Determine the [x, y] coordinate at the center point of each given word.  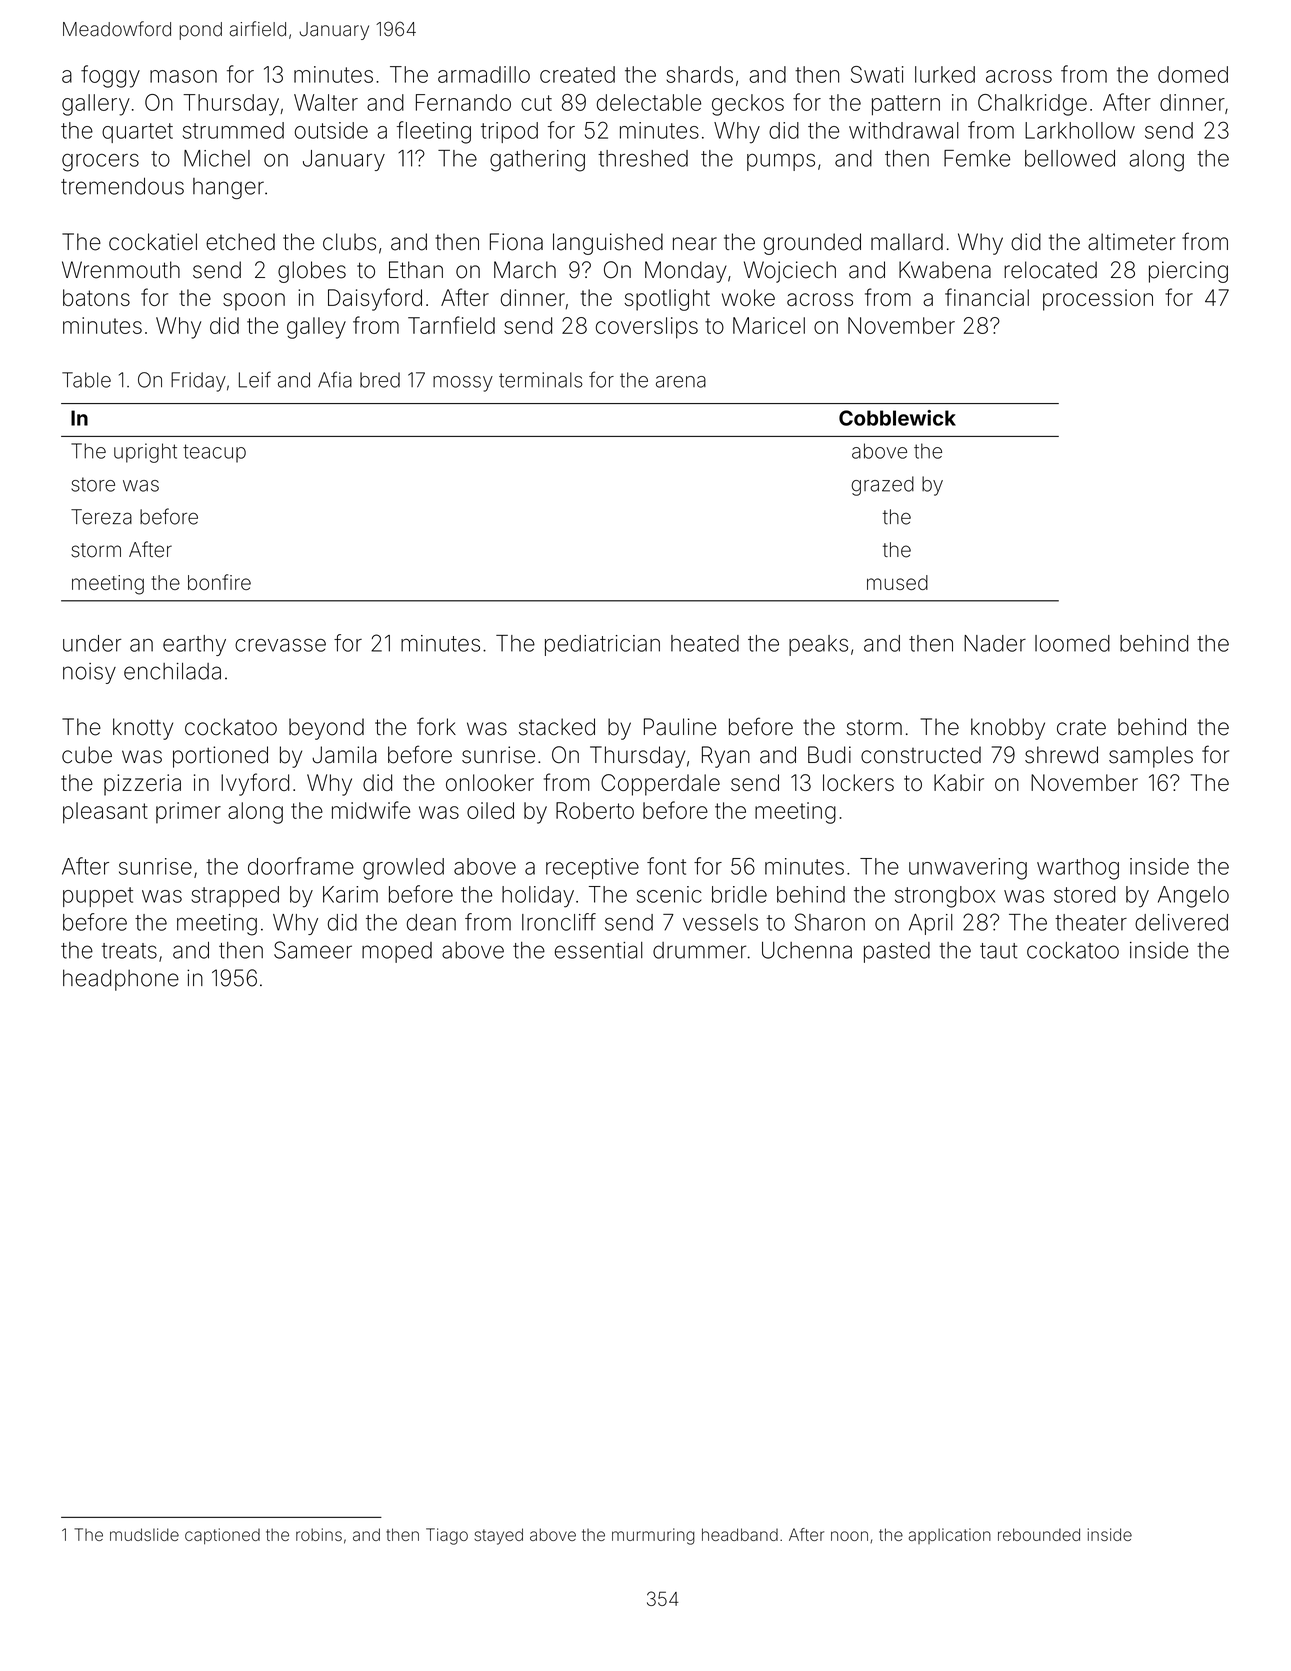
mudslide [144, 1534]
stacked [557, 727]
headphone [121, 980]
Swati [877, 74]
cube [87, 755]
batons [96, 297]
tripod [509, 132]
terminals [541, 380]
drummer [699, 950]
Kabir [959, 782]
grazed [882, 486]
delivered [1181, 922]
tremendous [122, 186]
